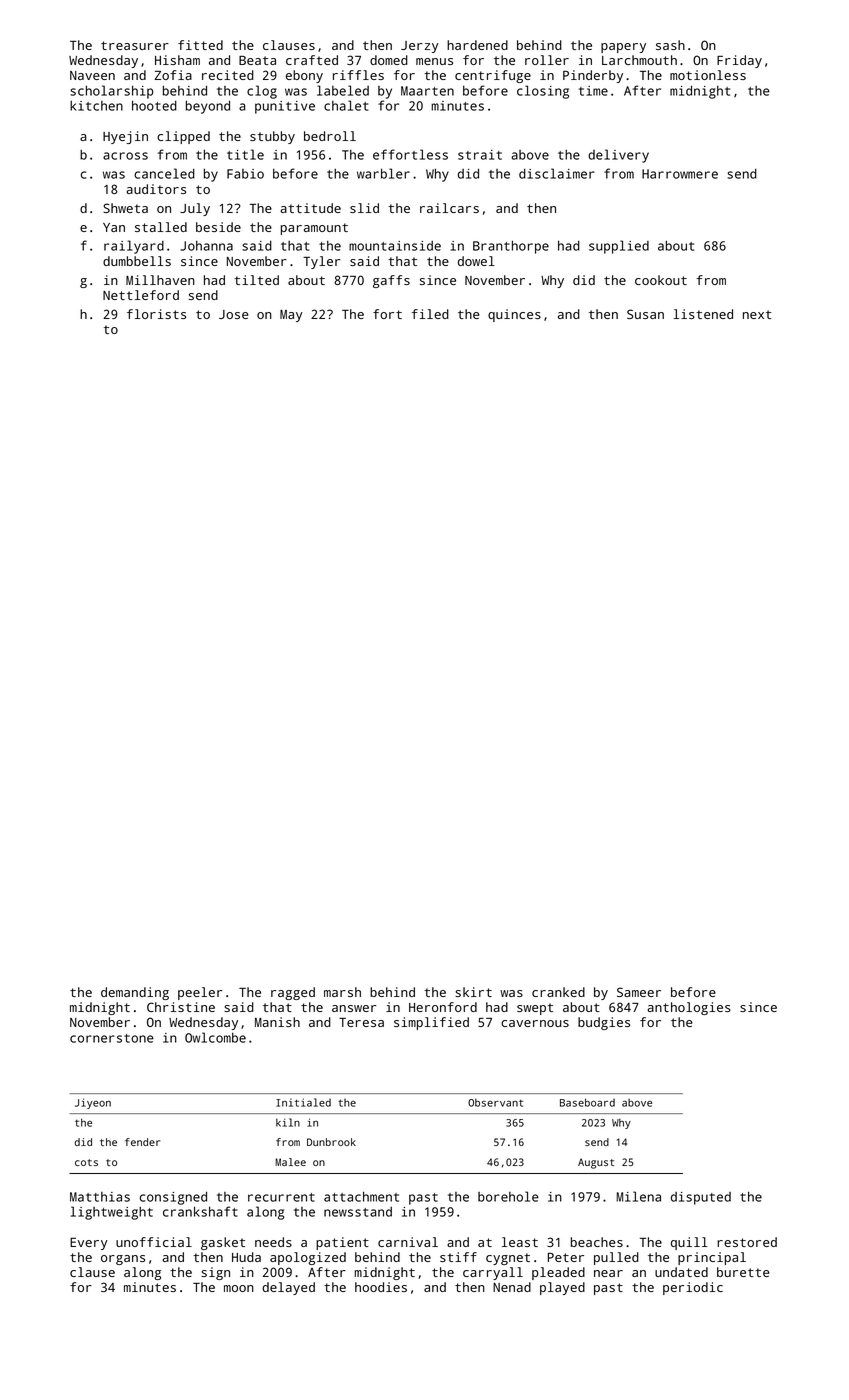 The image size is (849, 1400). What do you see at coordinates (200, 993) in the screenshot?
I see `peeler` at bounding box center [200, 993].
